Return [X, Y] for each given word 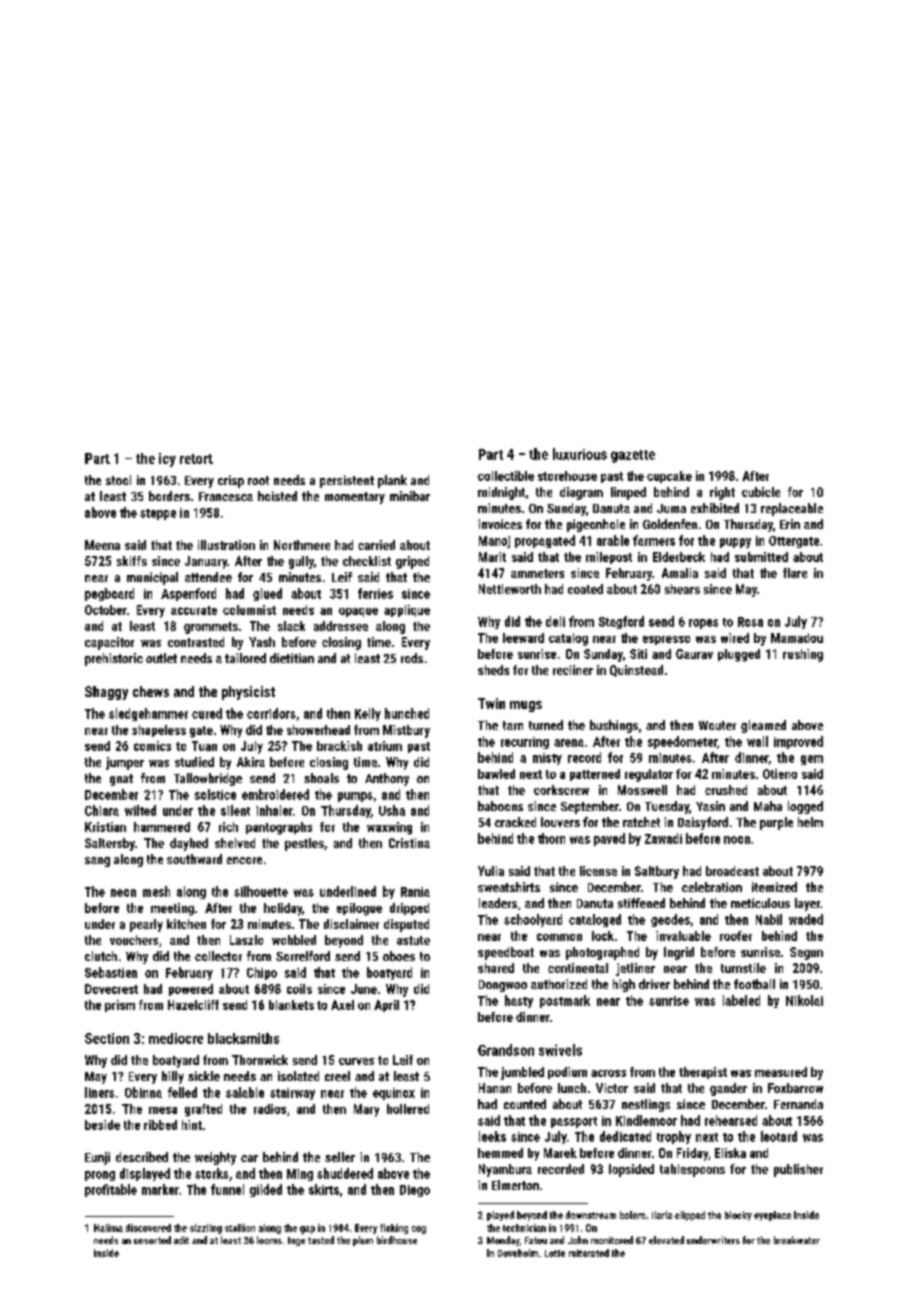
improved [798, 742]
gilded [266, 1190]
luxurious [580, 454]
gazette [633, 456]
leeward [523, 638]
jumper [125, 763]
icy [167, 460]
